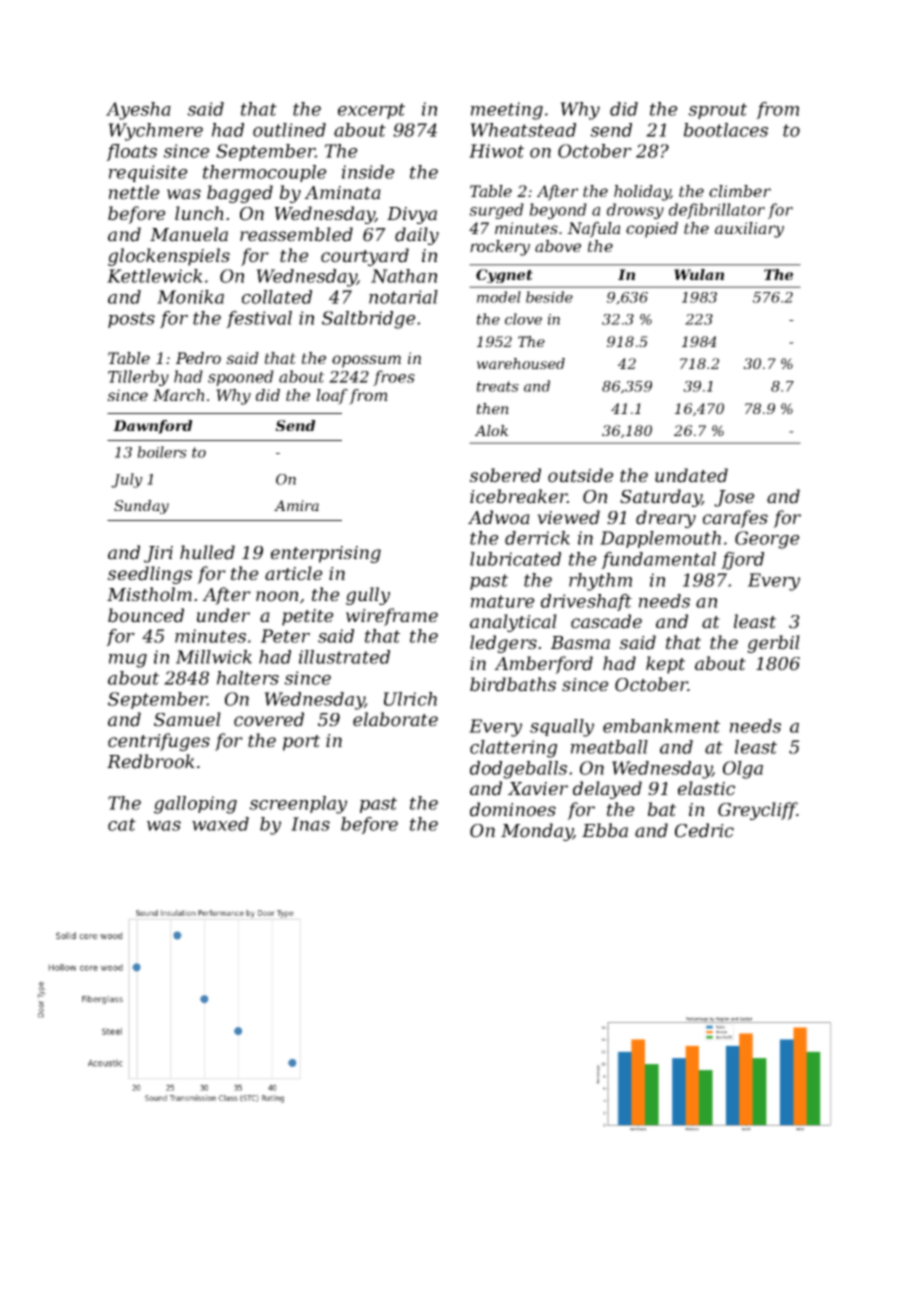 This screenshot has height=1316, width=908. Describe the element at coordinates (158, 554) in the screenshot. I see `Jiri` at that location.
